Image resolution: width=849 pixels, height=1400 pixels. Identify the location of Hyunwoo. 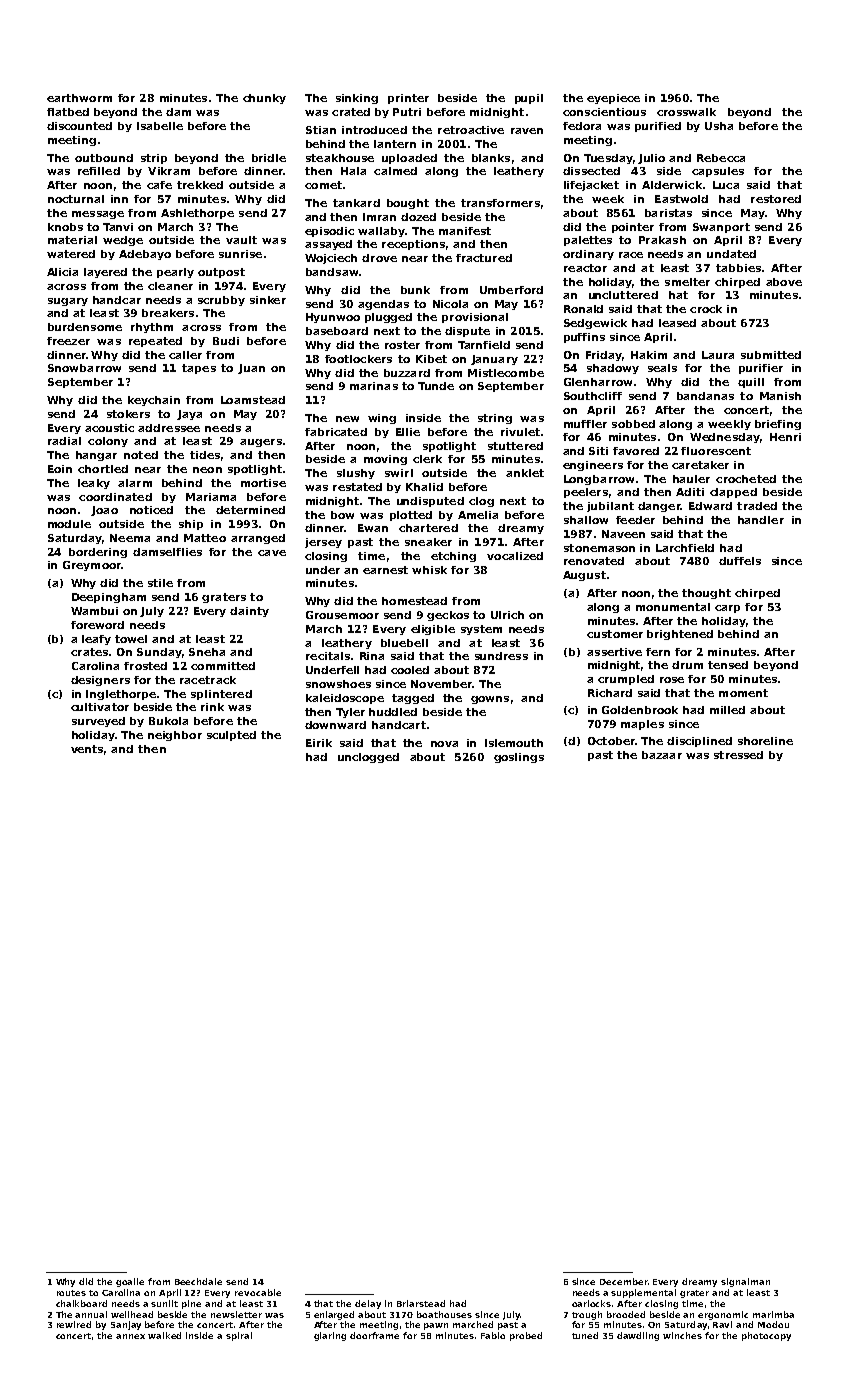
(333, 318).
